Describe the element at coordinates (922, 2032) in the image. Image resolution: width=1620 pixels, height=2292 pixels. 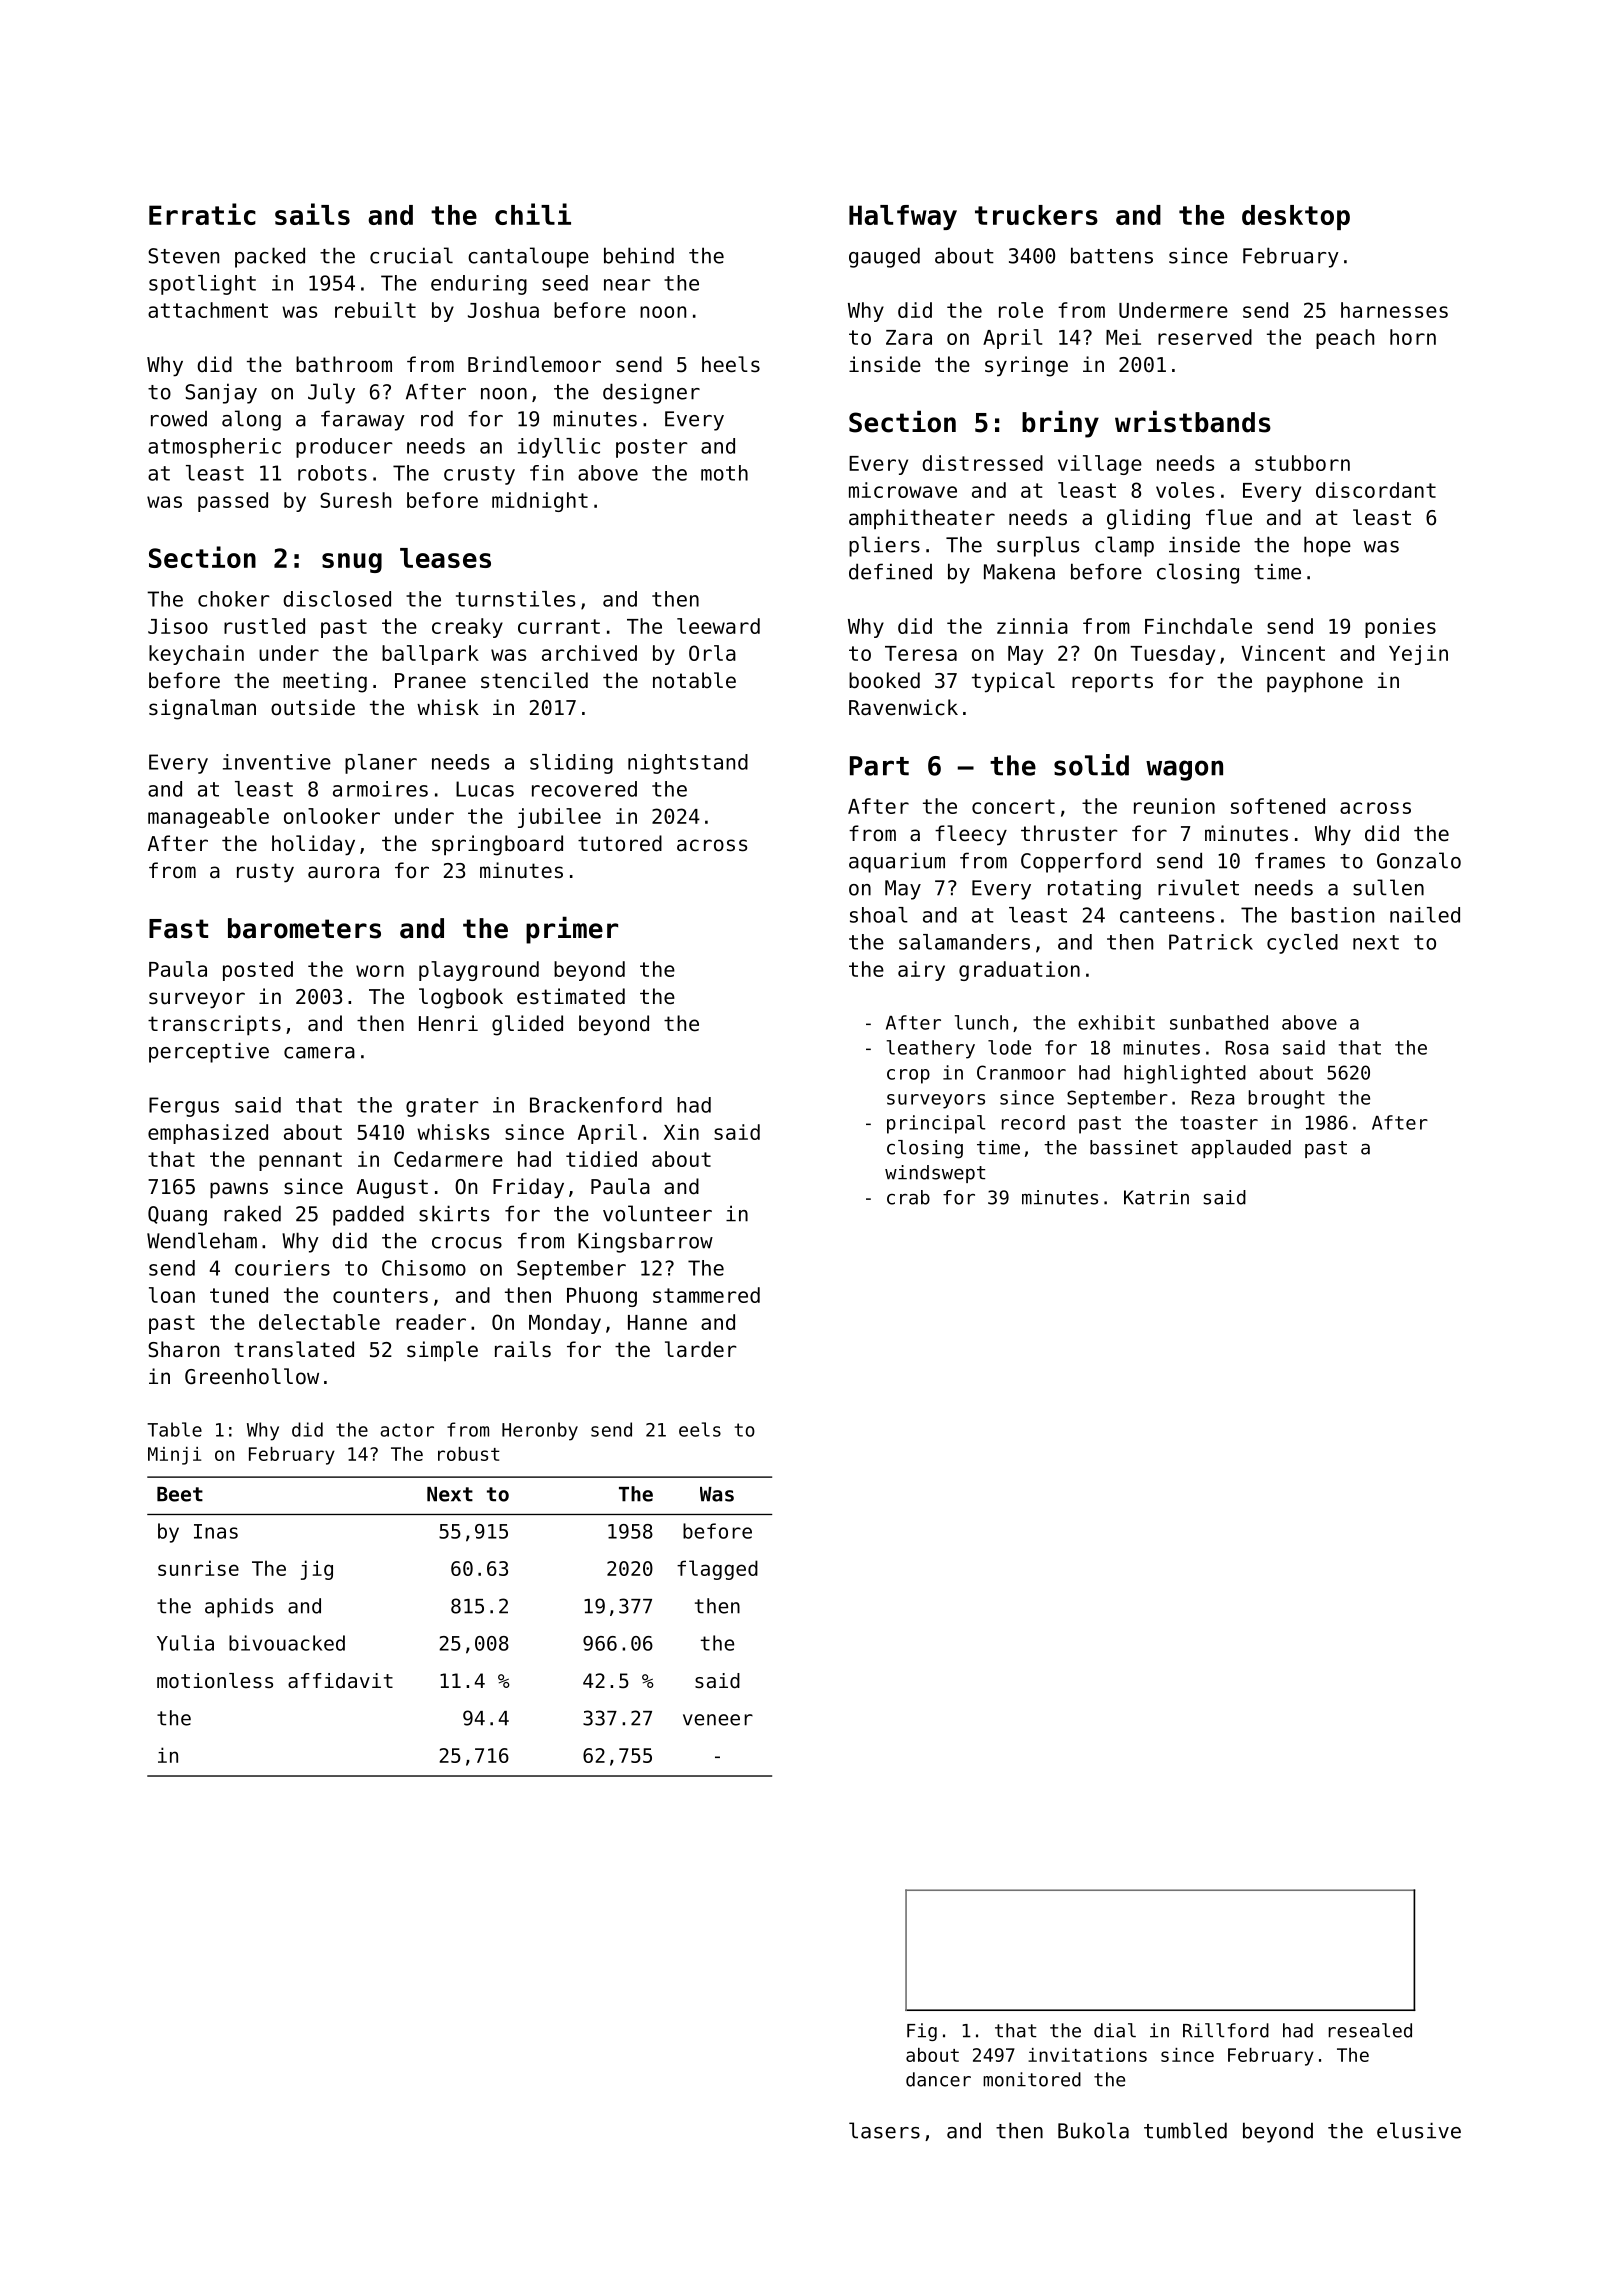
I see `Fig` at that location.
